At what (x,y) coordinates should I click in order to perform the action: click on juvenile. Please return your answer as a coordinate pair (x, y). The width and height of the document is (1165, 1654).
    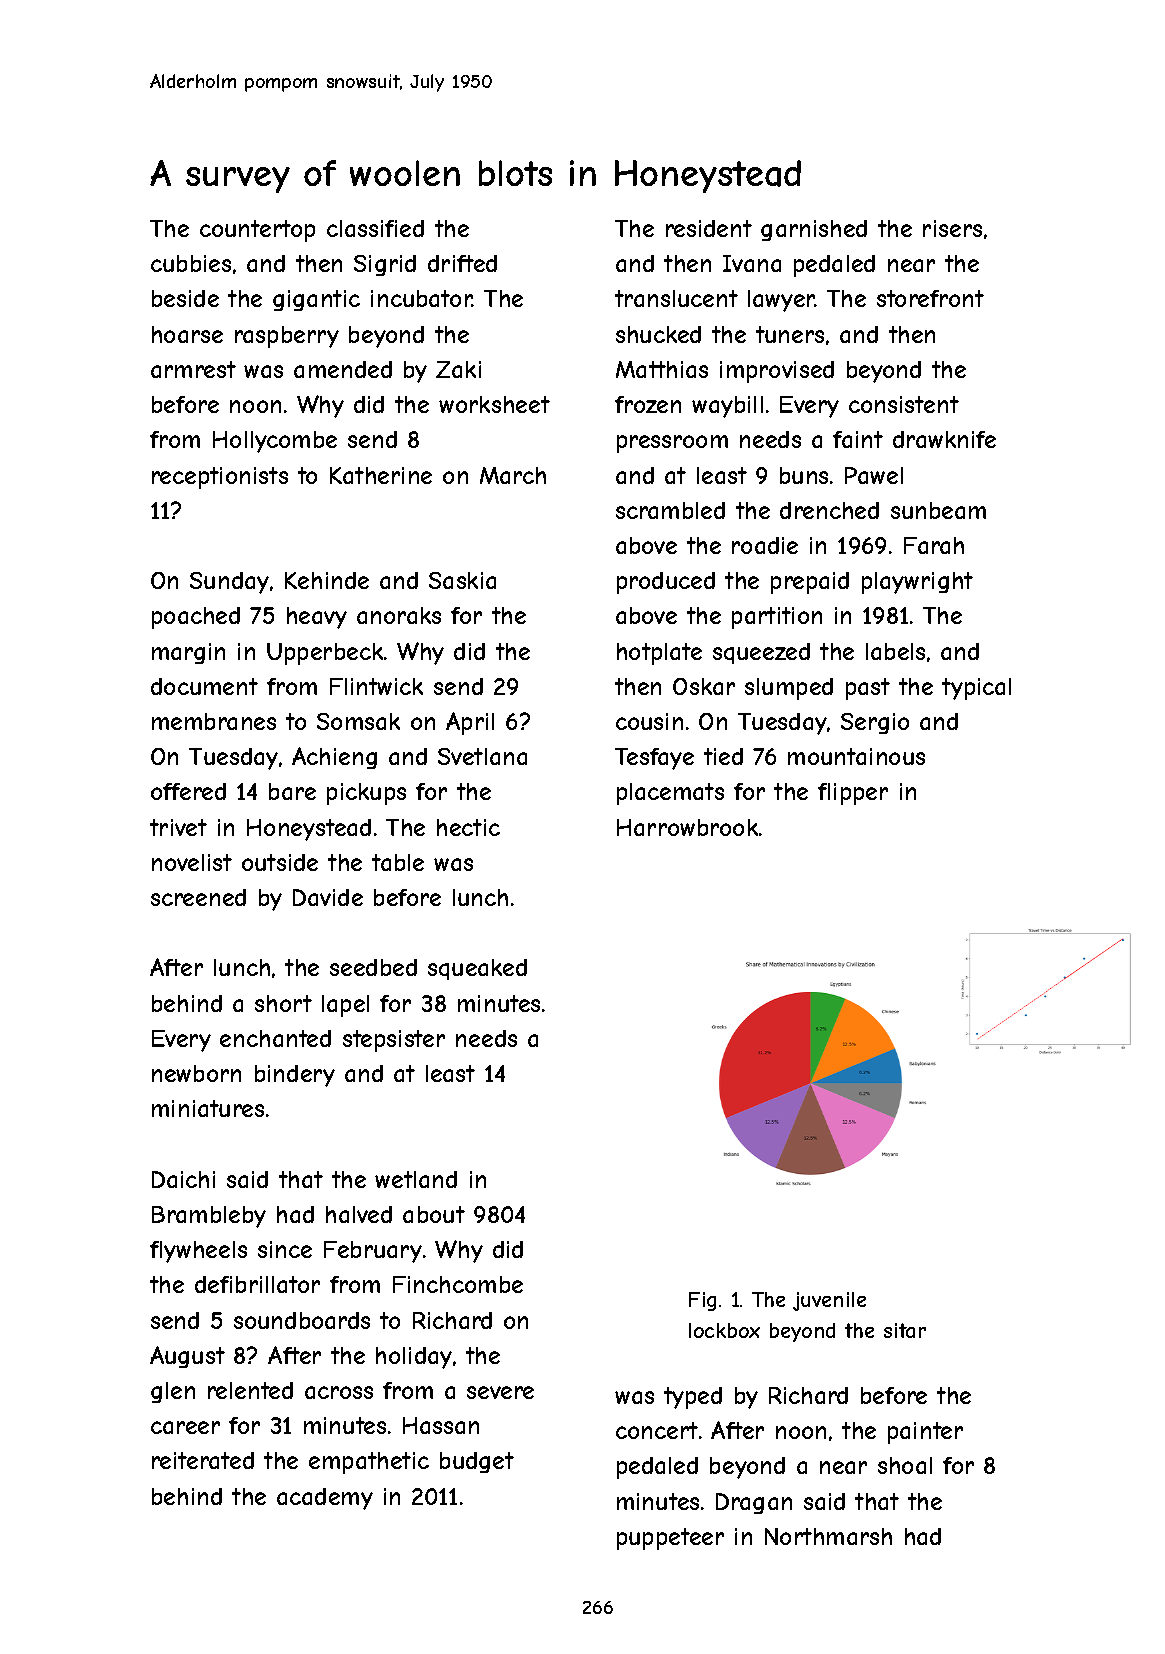
    Looking at the image, I should click on (829, 1301).
